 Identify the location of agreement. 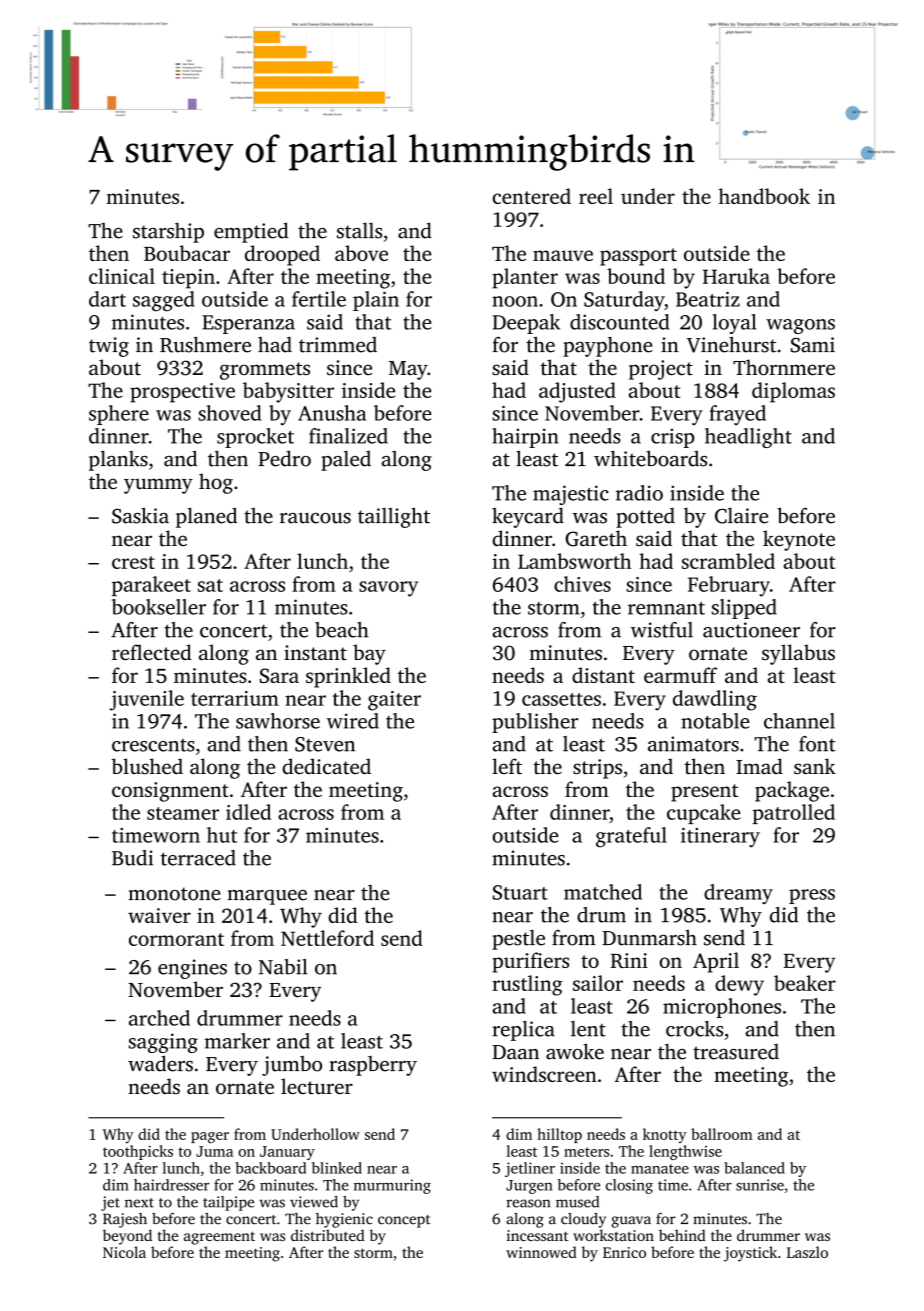
(219, 1238).
